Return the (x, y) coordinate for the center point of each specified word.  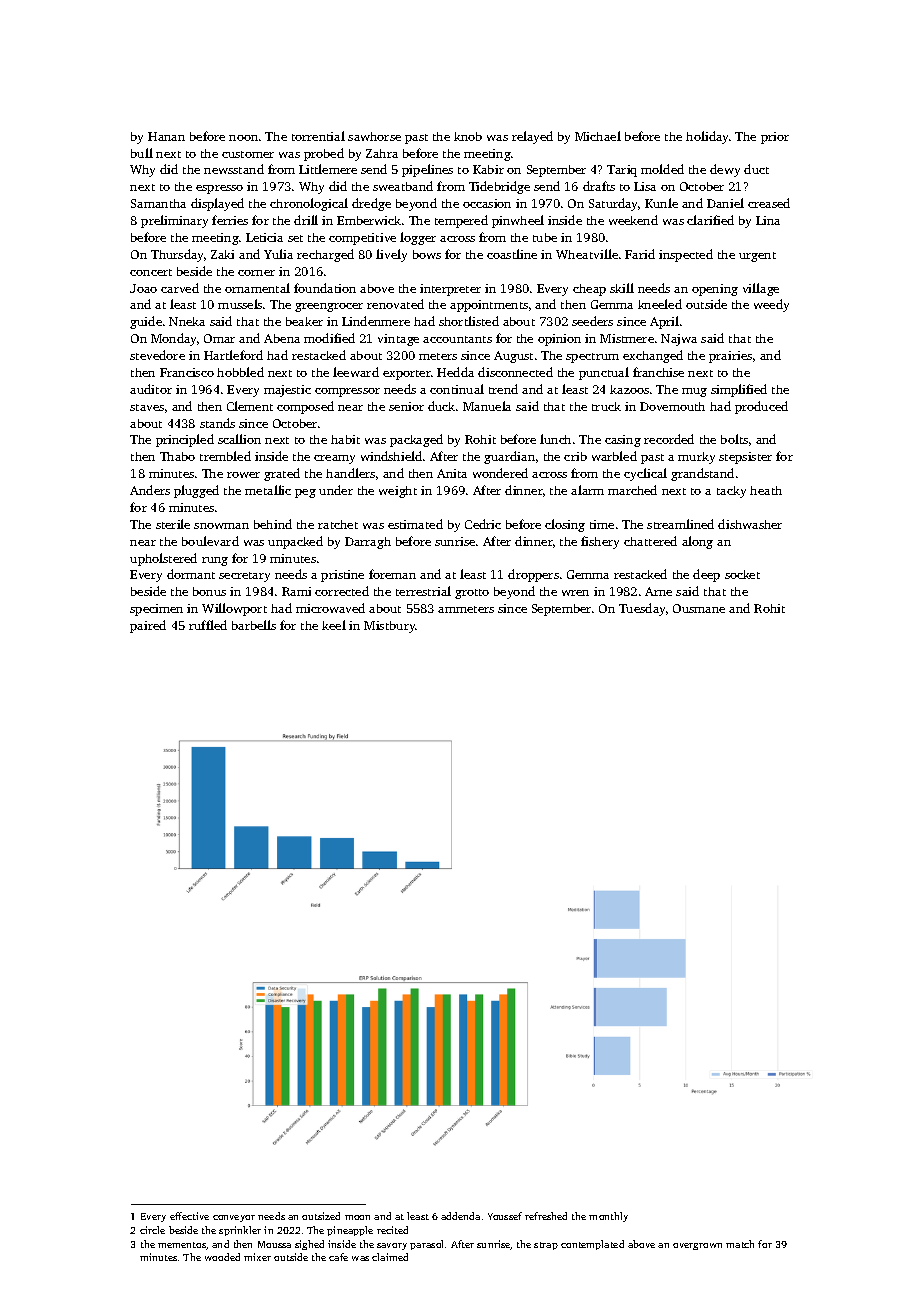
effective (189, 1216)
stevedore (157, 355)
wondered (500, 473)
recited (392, 1230)
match (740, 1244)
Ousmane (699, 608)
